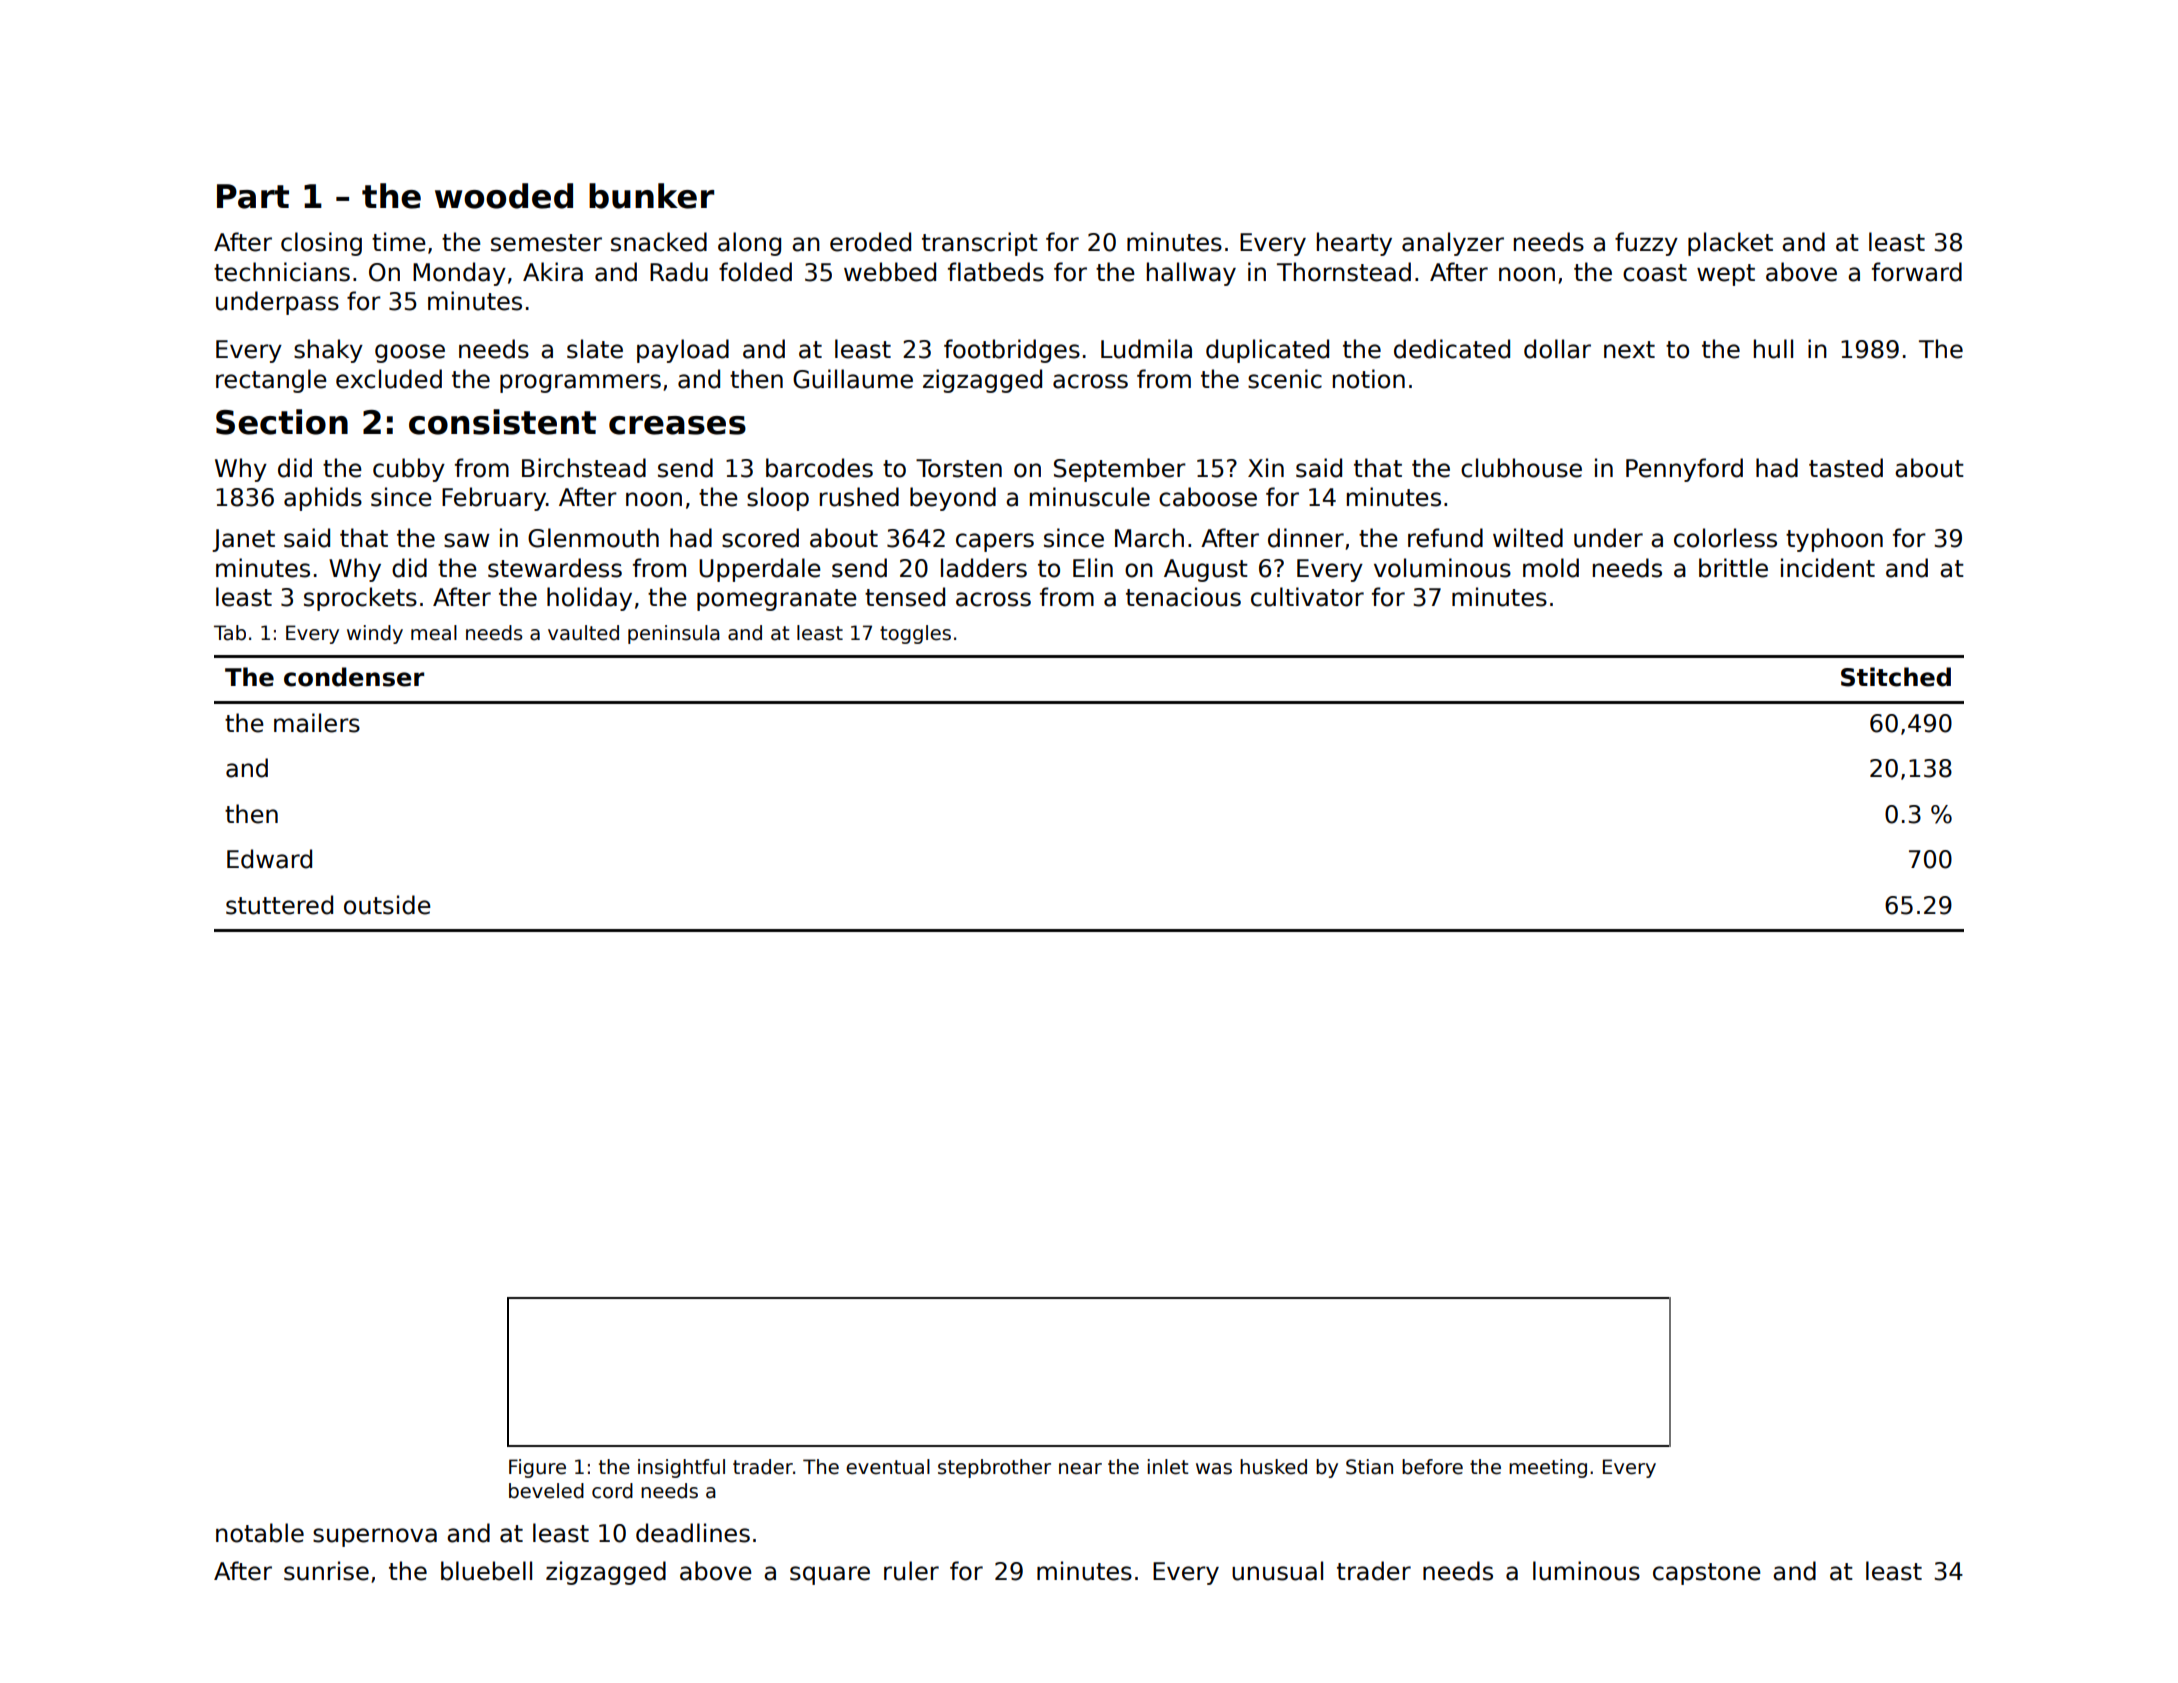  I want to click on placket, so click(1730, 244).
